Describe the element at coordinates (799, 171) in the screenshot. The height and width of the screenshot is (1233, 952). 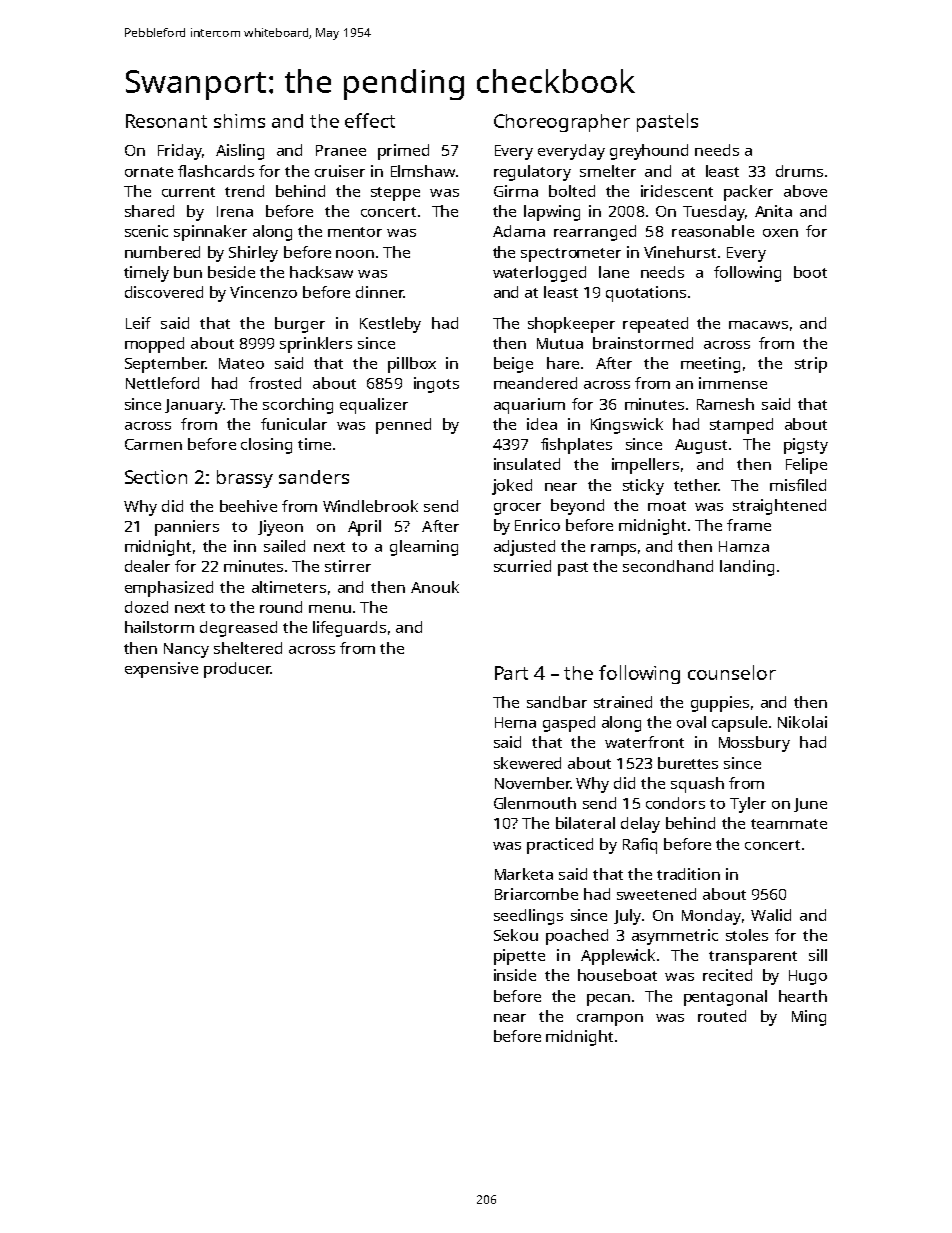
I see `drums` at that location.
